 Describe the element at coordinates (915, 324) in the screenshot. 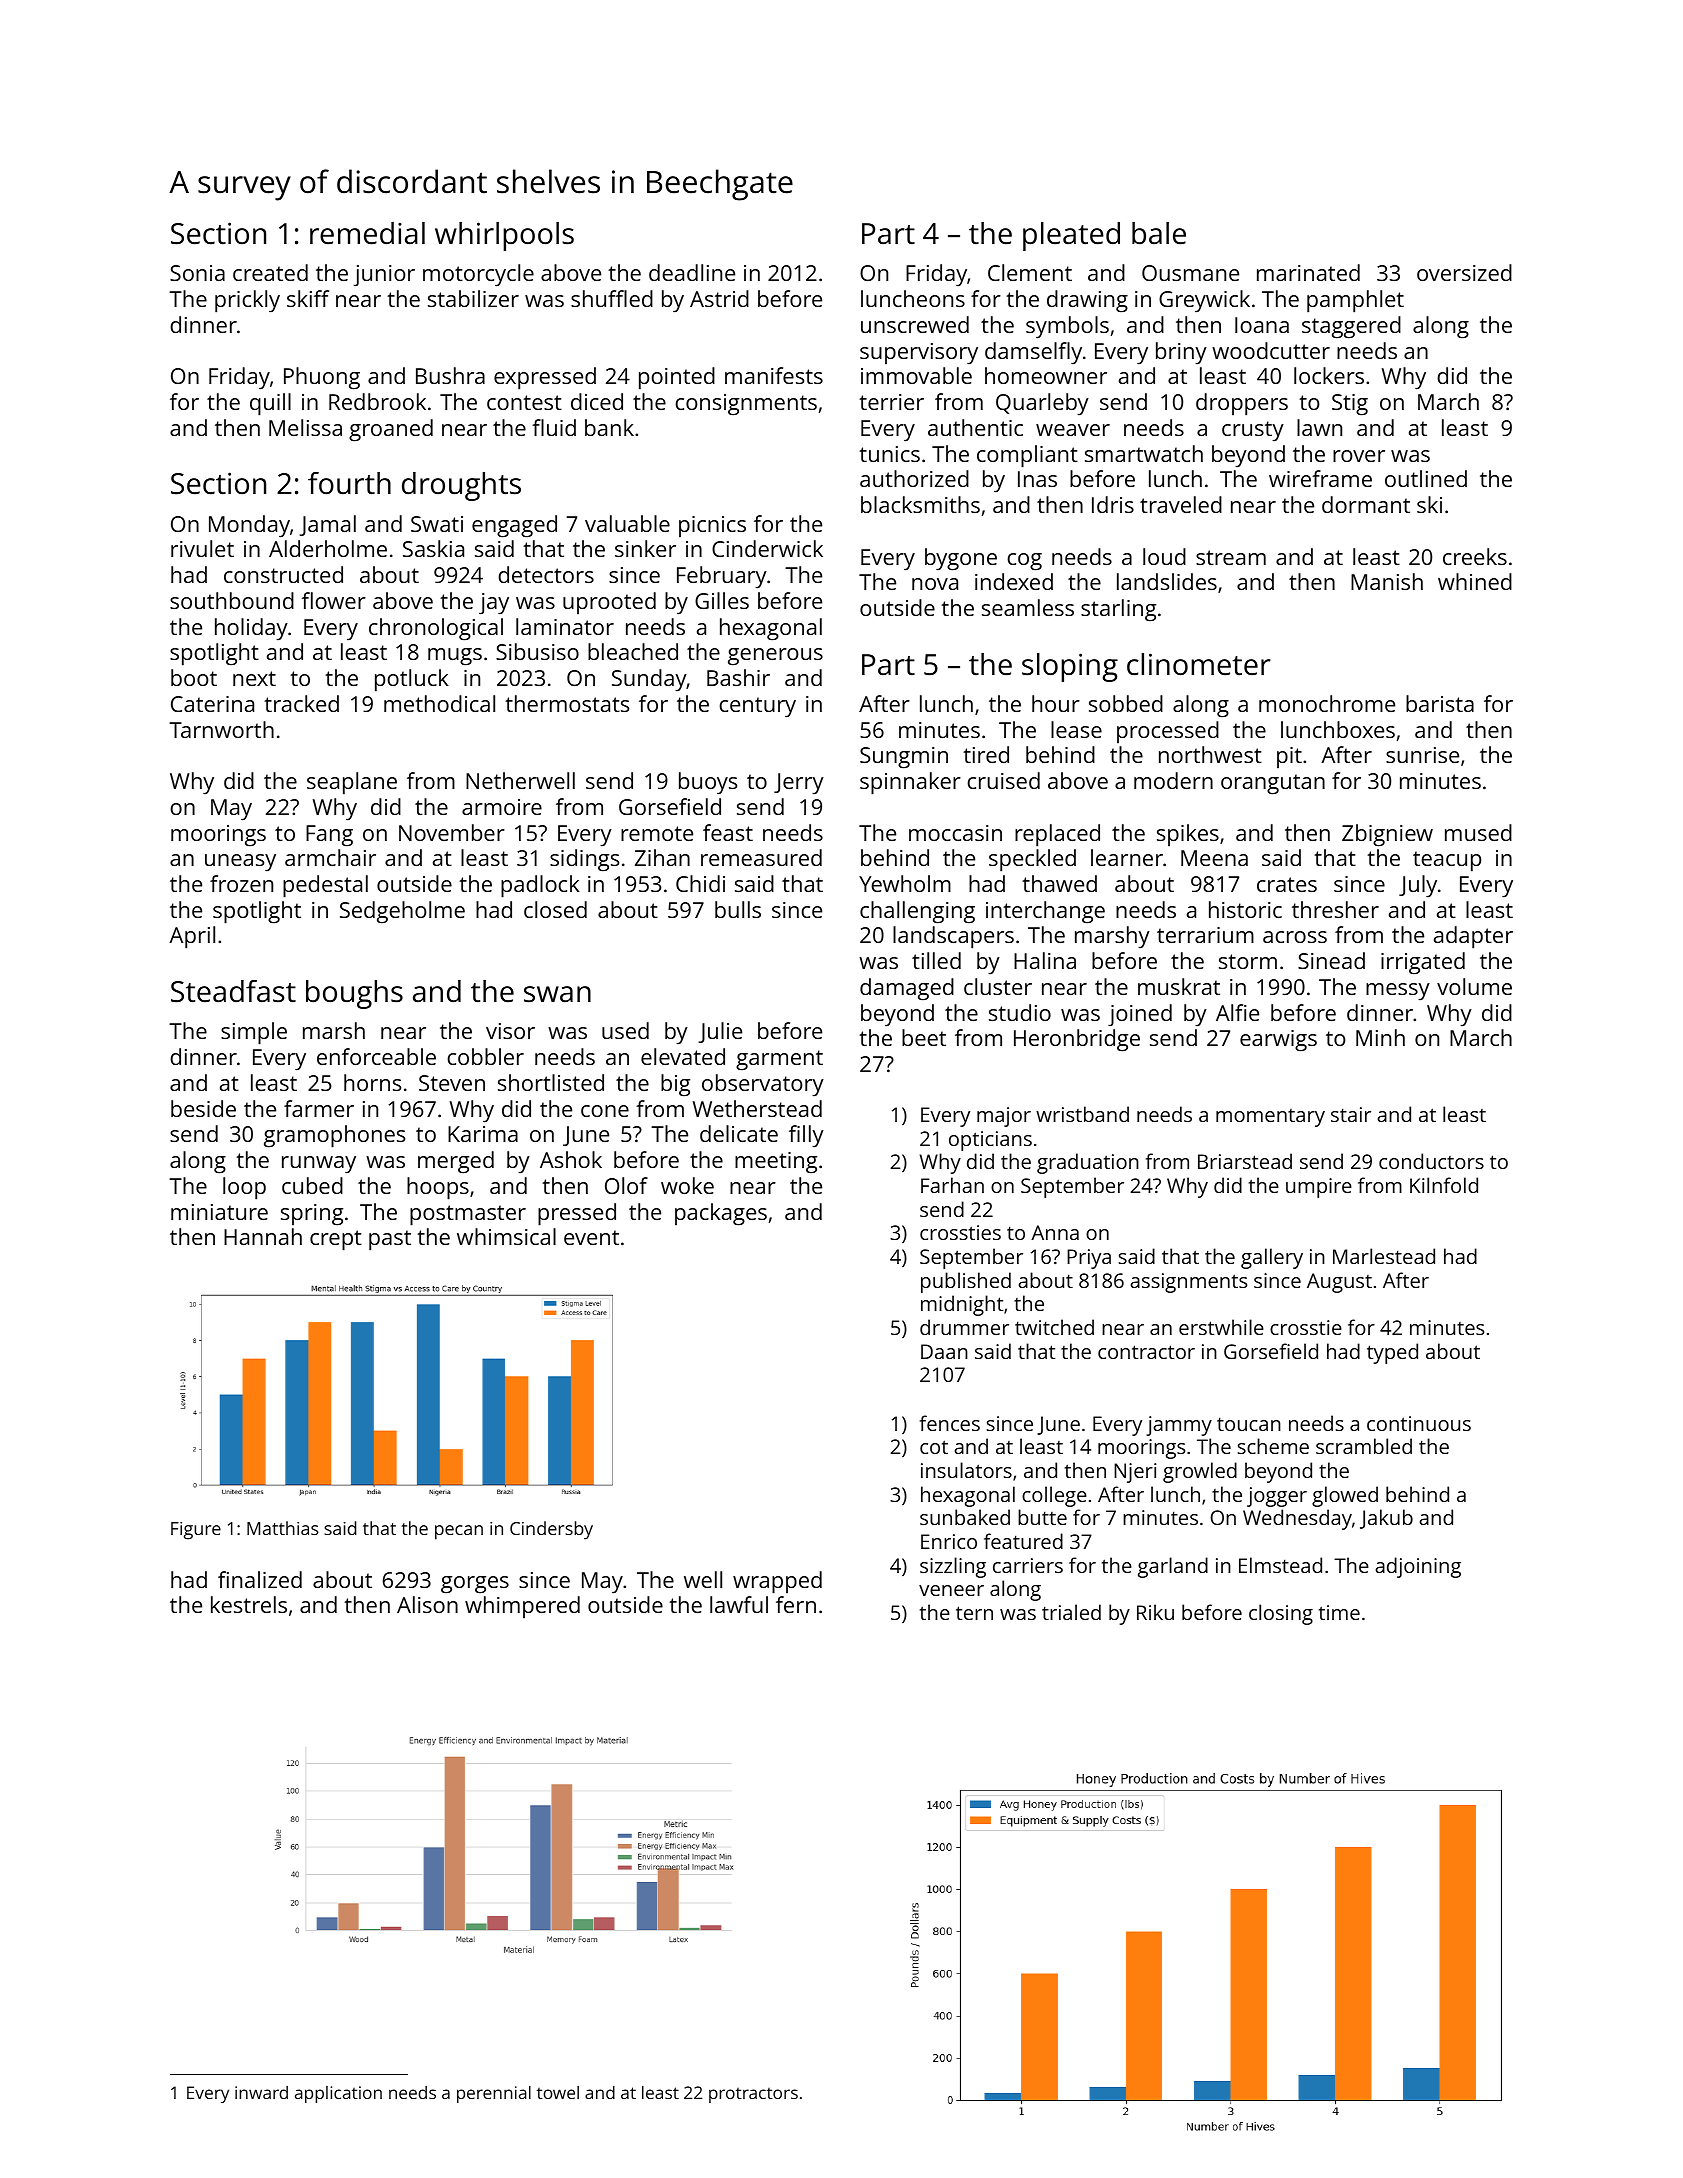

I see `unscrewed` at that location.
